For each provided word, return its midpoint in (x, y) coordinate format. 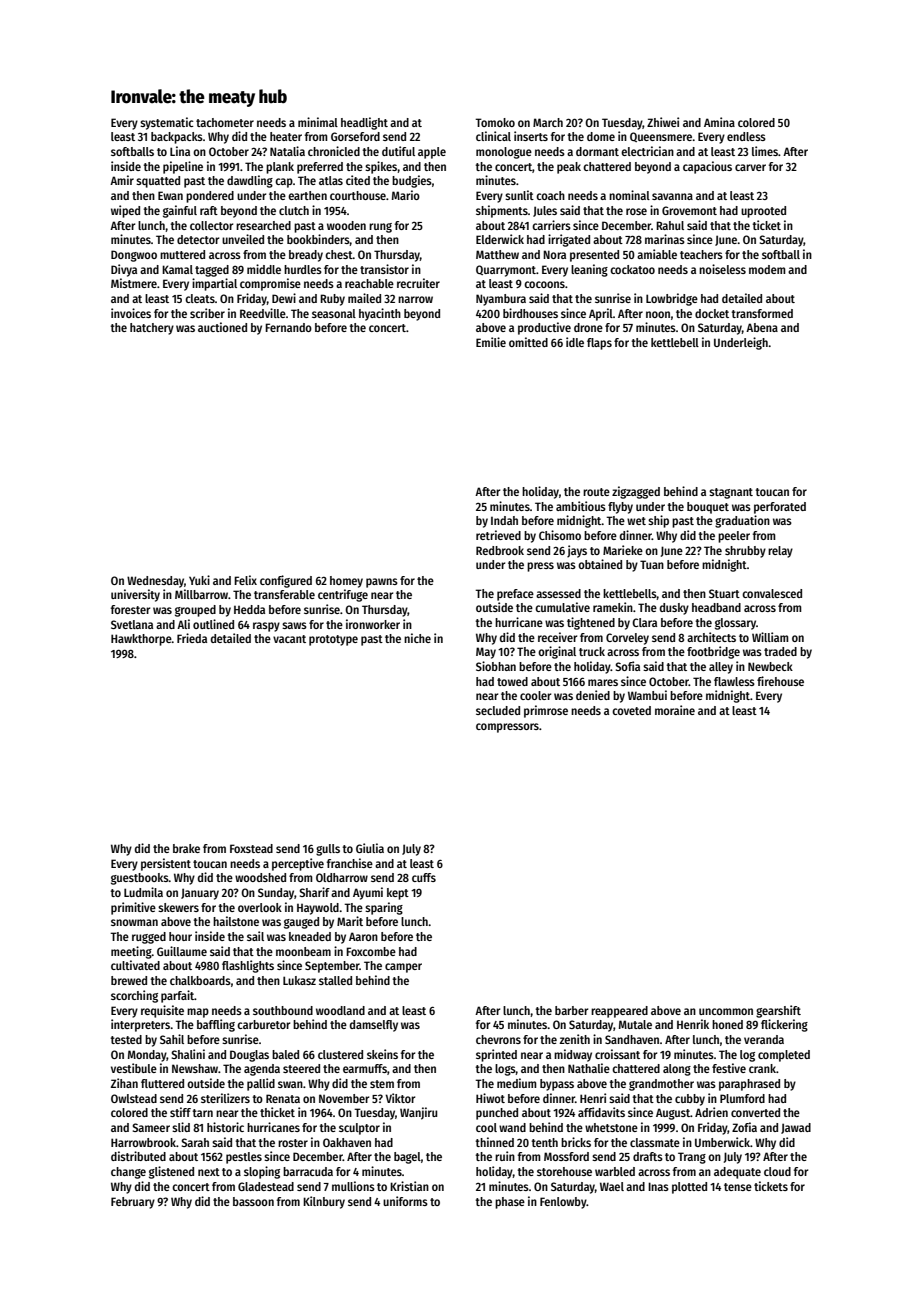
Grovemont (689, 210)
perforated (780, 508)
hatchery (152, 329)
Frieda (192, 638)
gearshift (778, 1011)
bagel (407, 1158)
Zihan (124, 1083)
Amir (122, 180)
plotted (689, 1188)
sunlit (519, 195)
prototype (333, 640)
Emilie (491, 342)
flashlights (248, 966)
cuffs (424, 877)
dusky (674, 609)
